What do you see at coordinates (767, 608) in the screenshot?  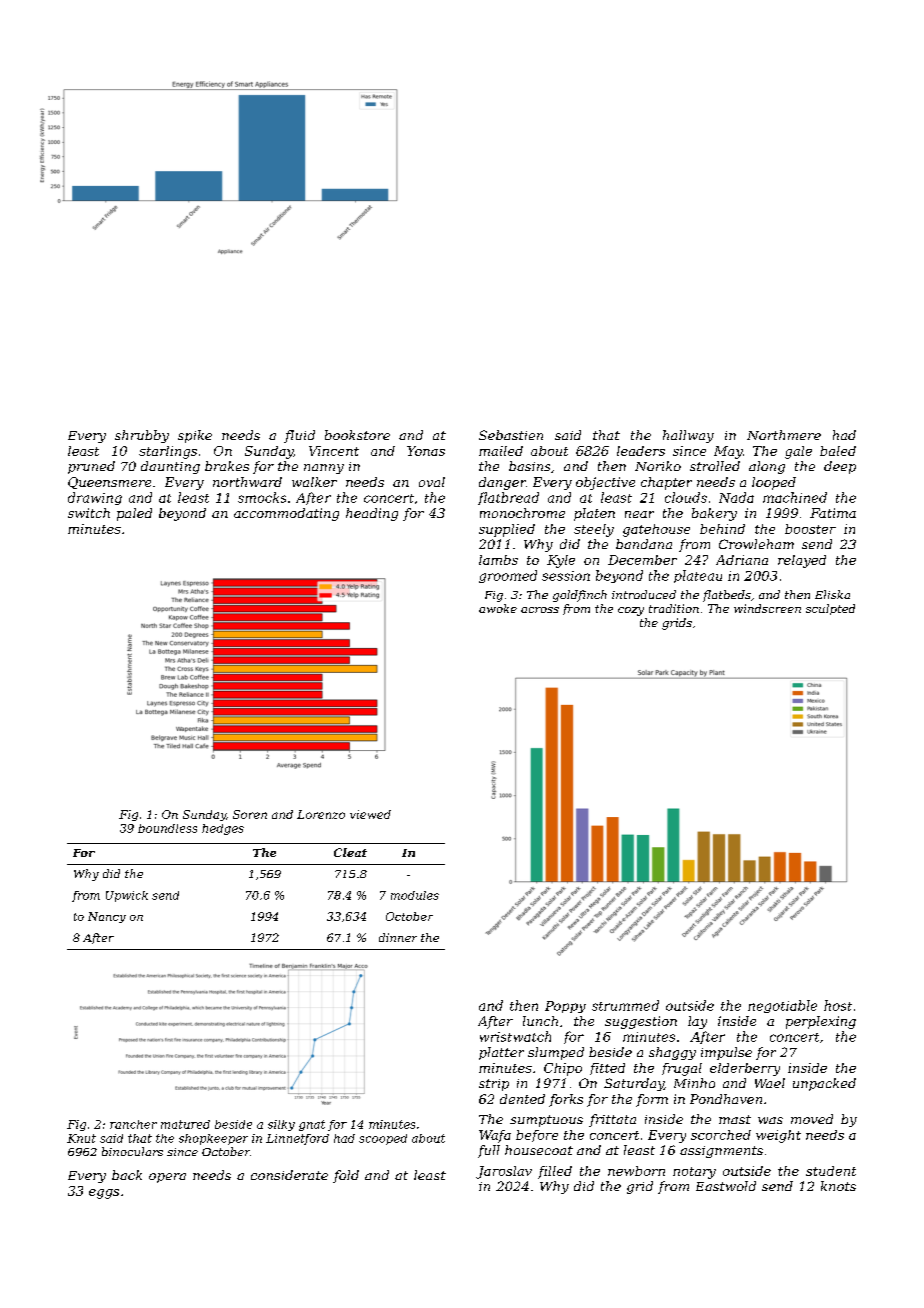 I see `windscreen` at bounding box center [767, 608].
